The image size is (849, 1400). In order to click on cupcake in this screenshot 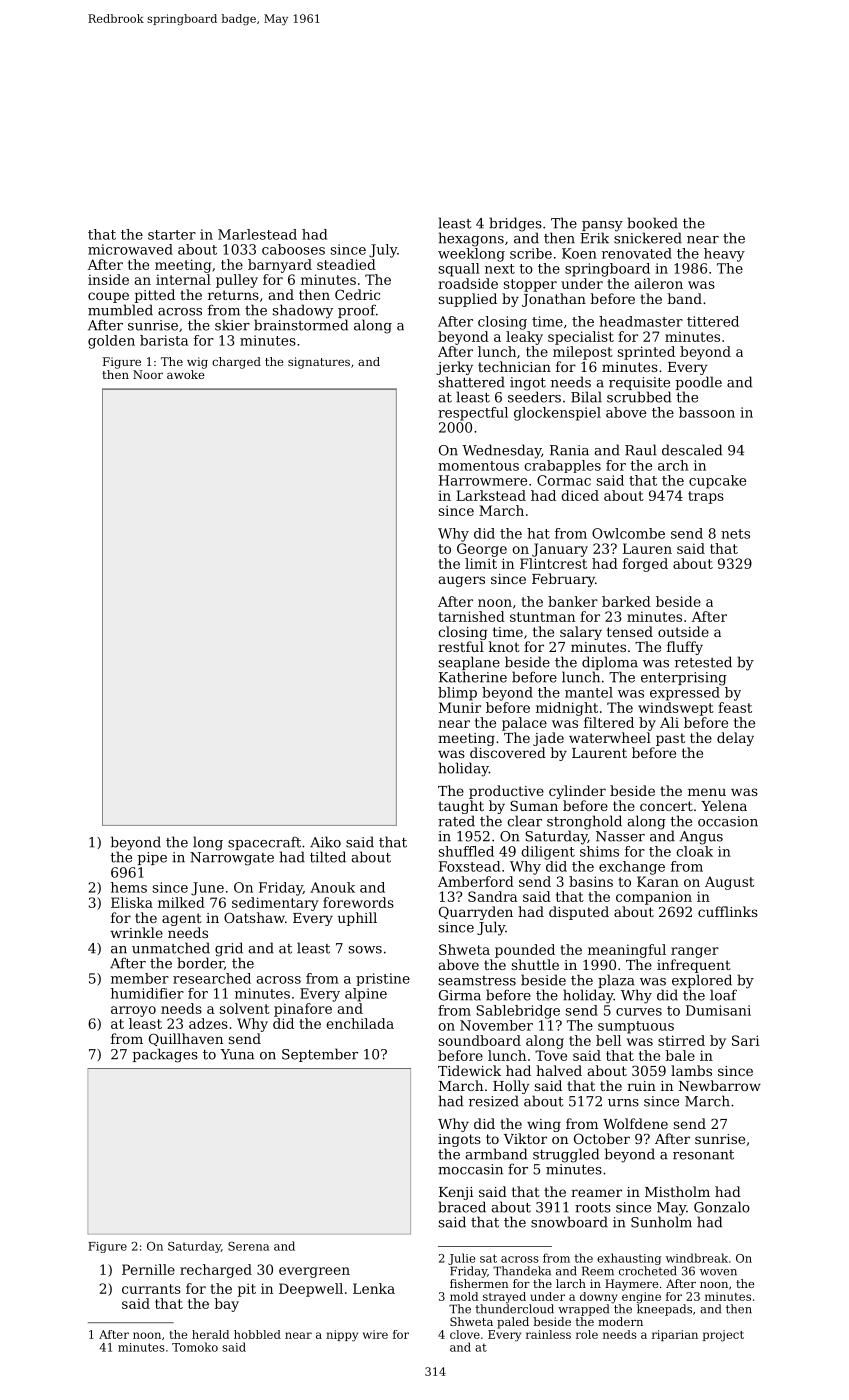, I will do `click(717, 482)`.
